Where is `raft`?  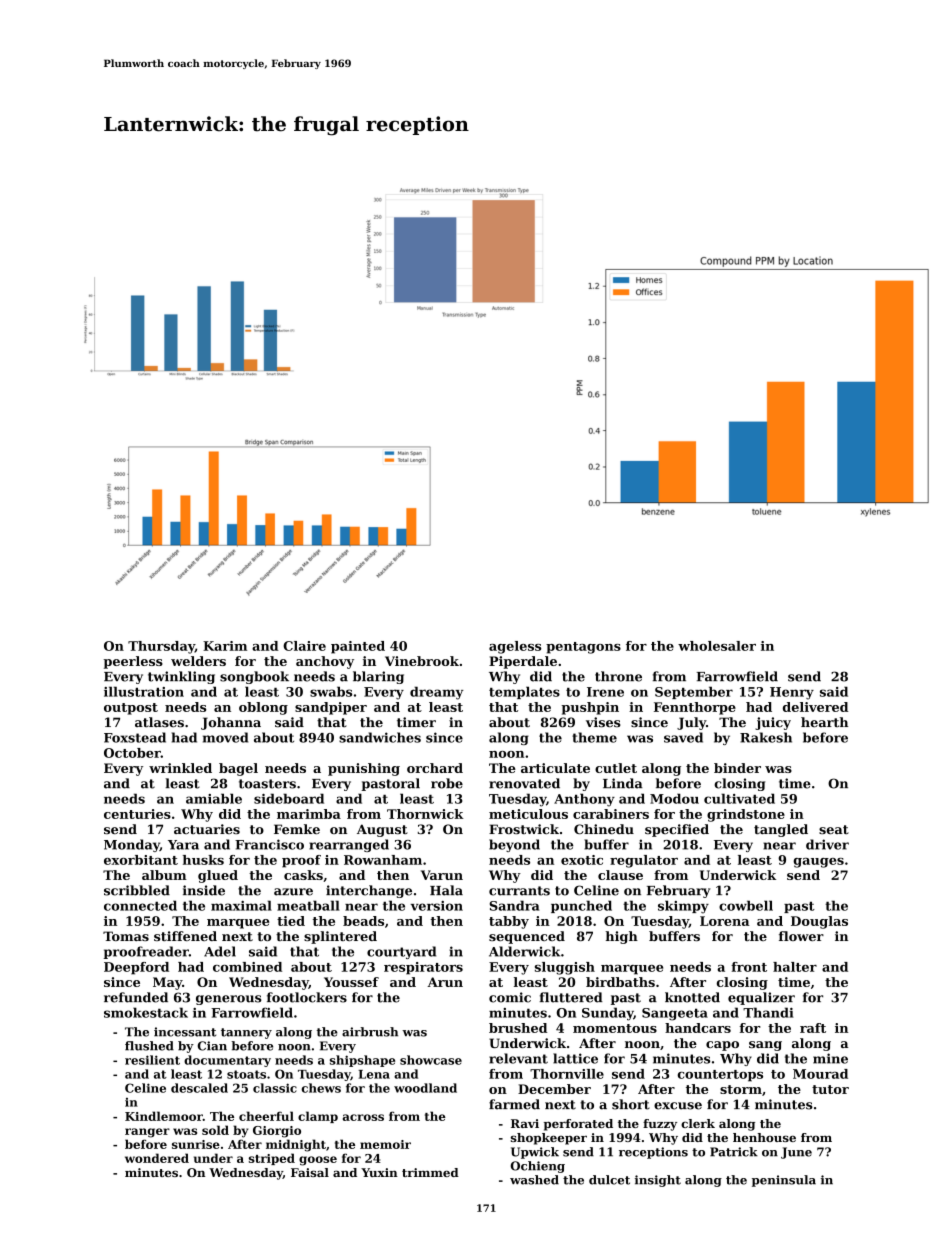
raft is located at coordinates (813, 1028).
